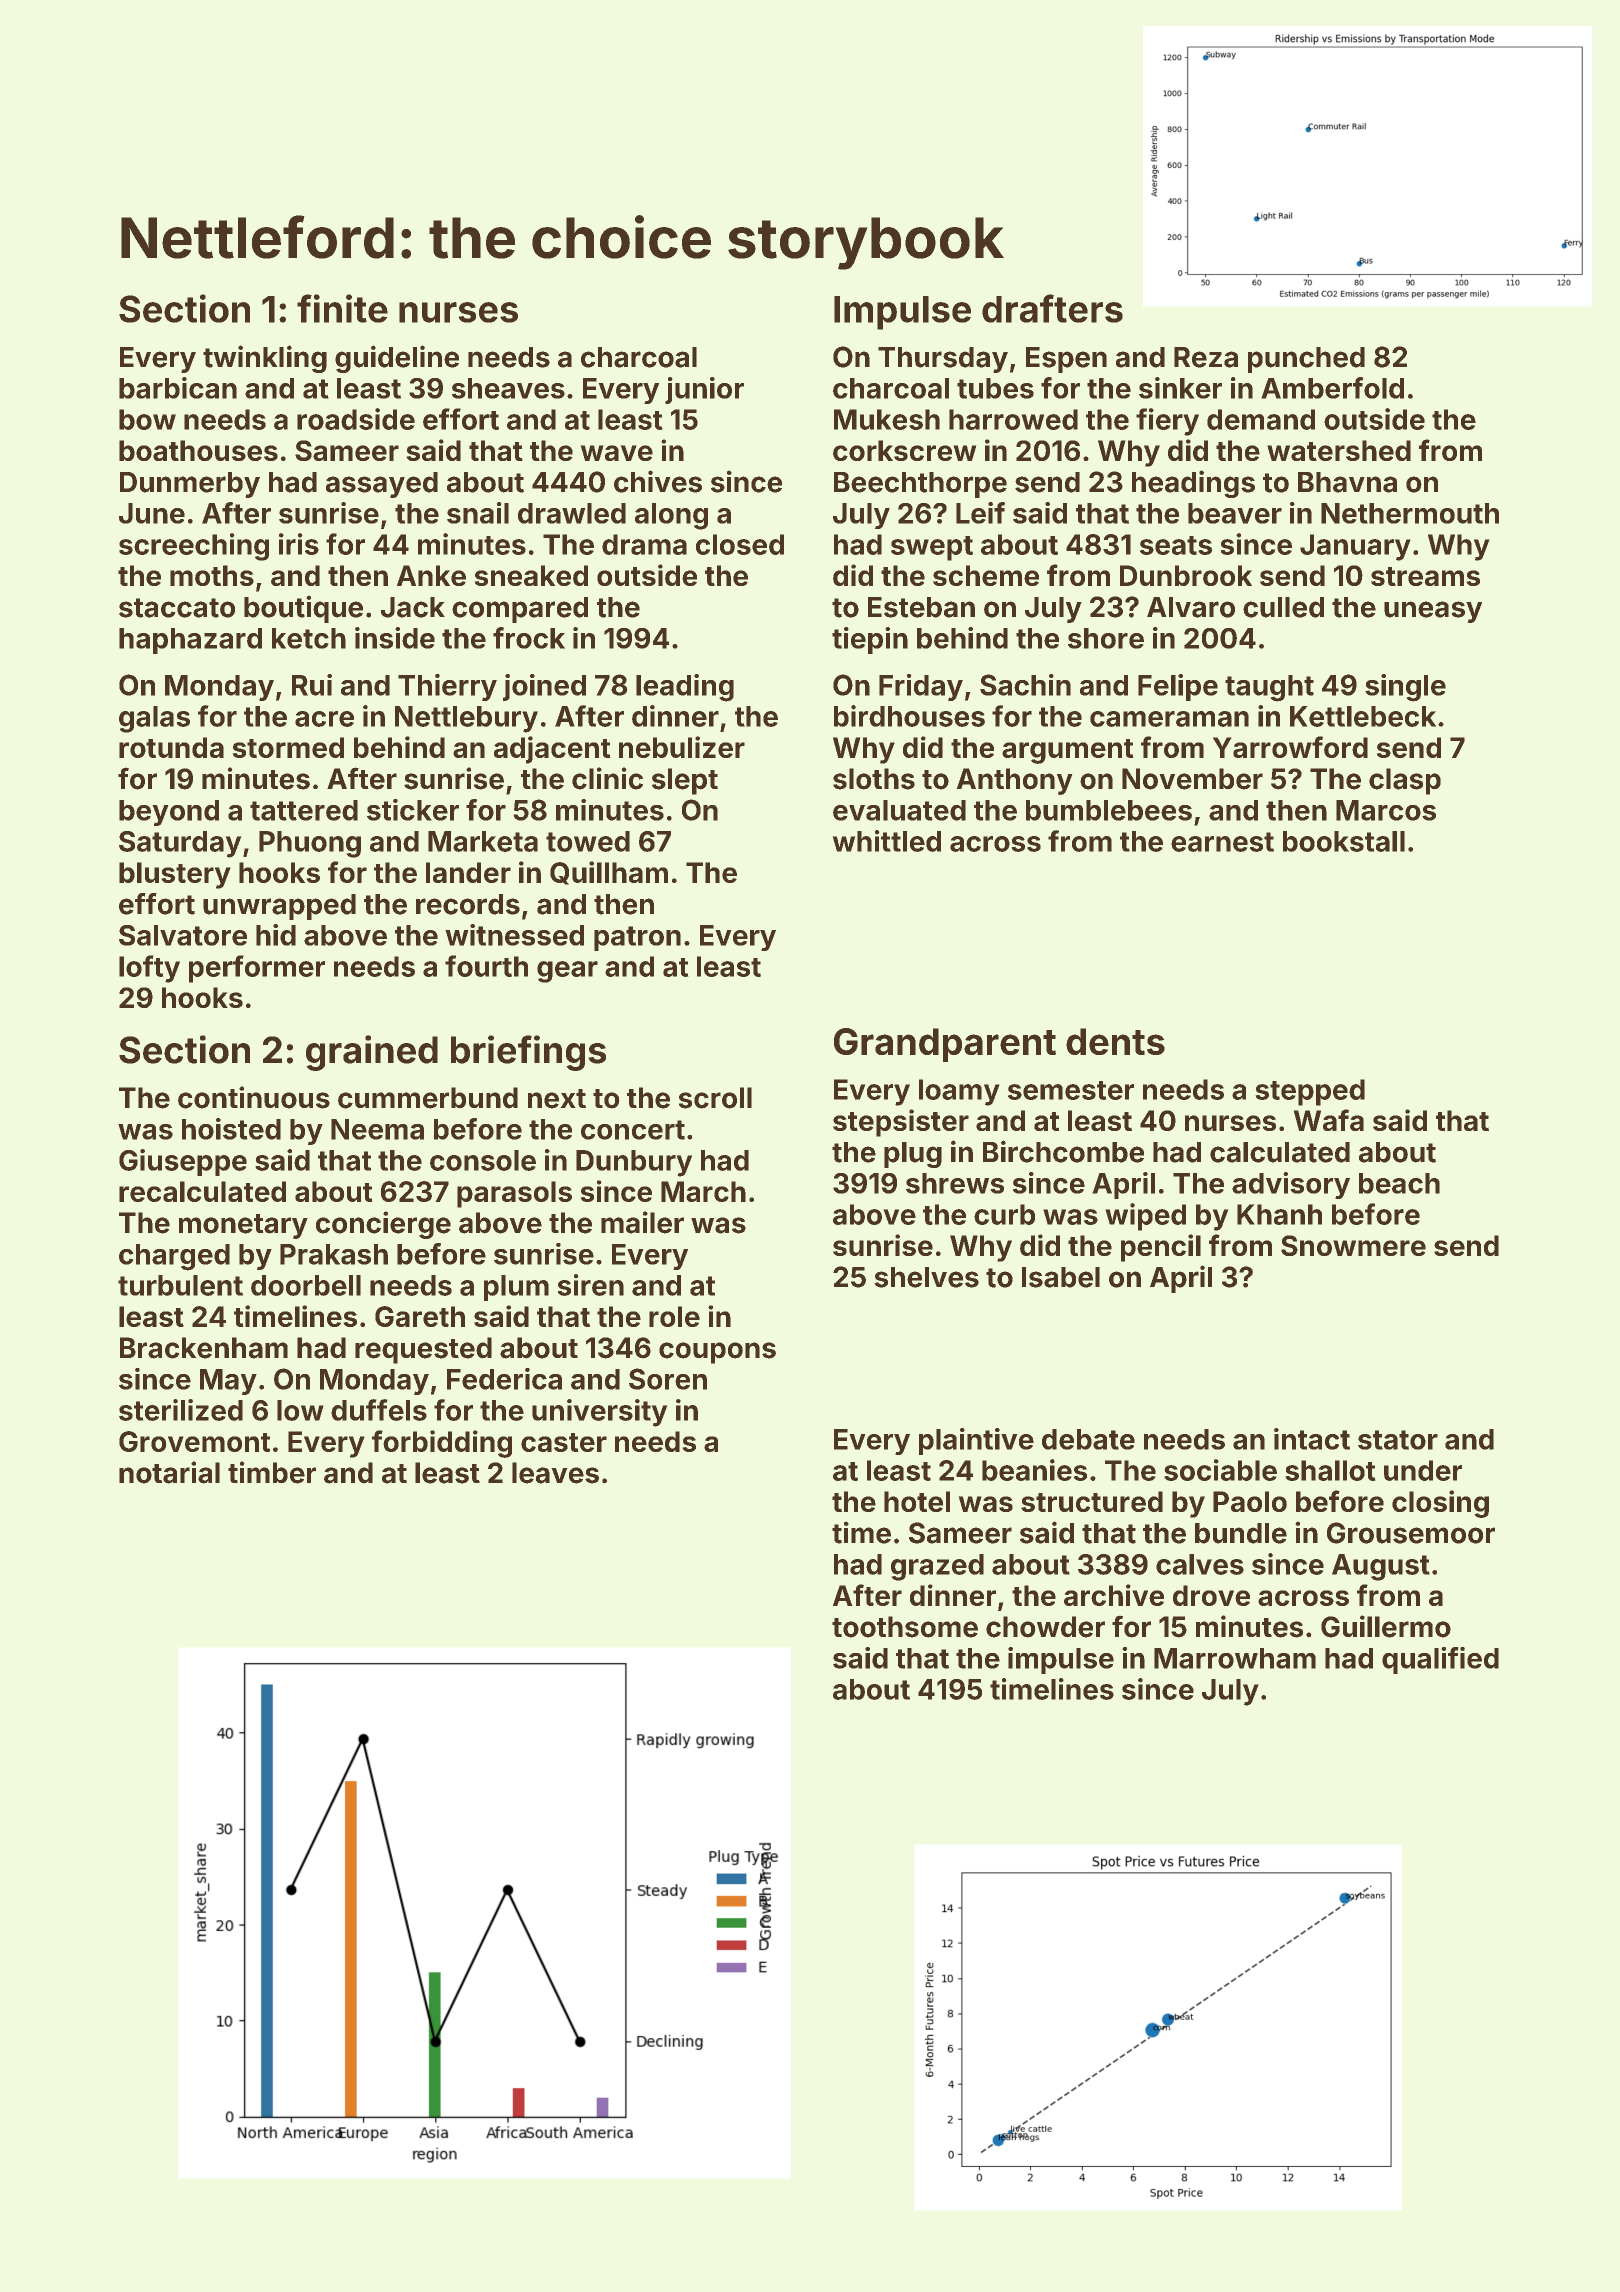 This page has height=2292, width=1620. What do you see at coordinates (531, 575) in the page?
I see `sneaked` at bounding box center [531, 575].
